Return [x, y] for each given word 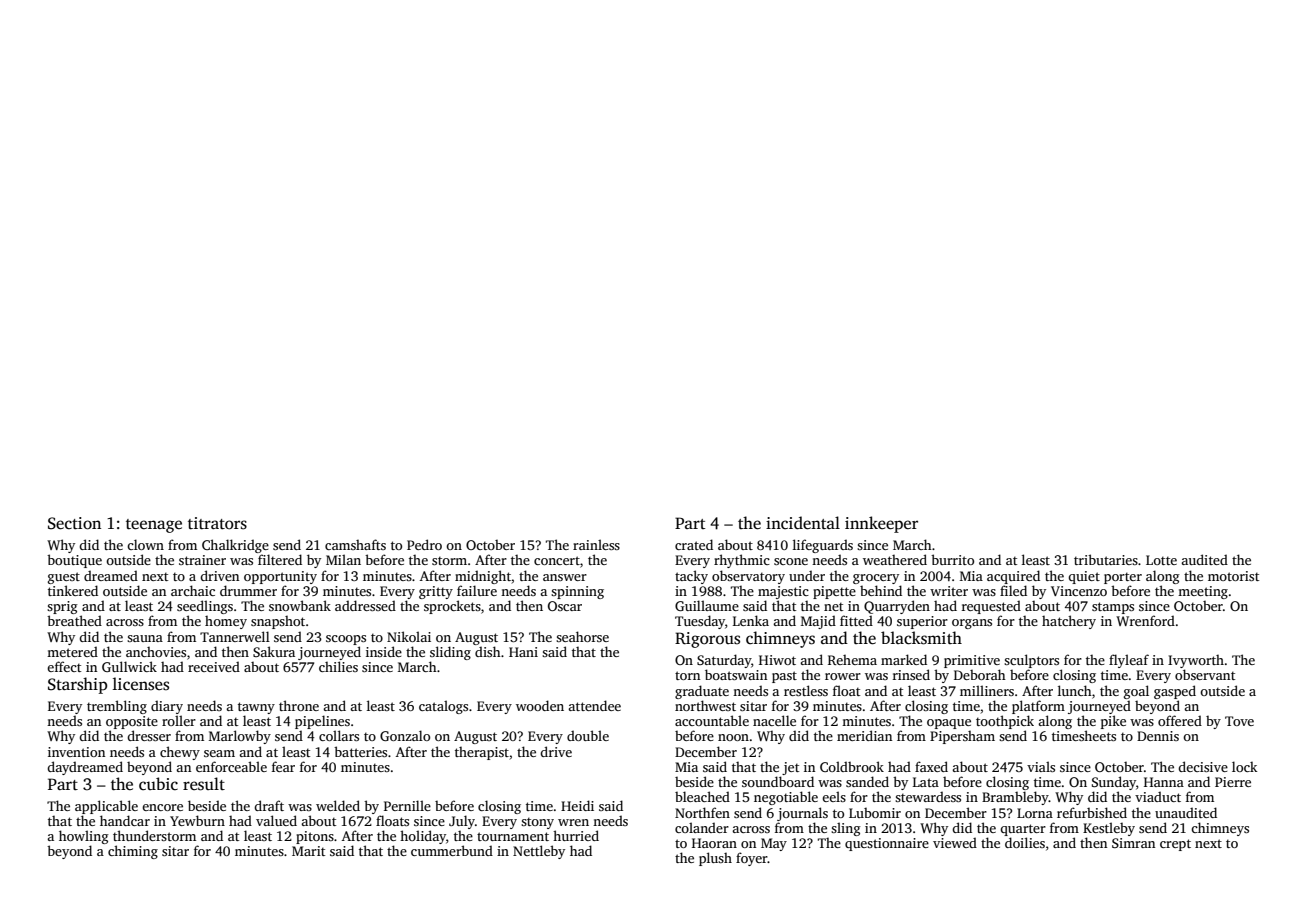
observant [1205, 674]
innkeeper [881, 524]
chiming [133, 852]
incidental [803, 523]
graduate [702, 692]
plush [715, 859]
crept [1175, 845]
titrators [217, 523]
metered [72, 651]
